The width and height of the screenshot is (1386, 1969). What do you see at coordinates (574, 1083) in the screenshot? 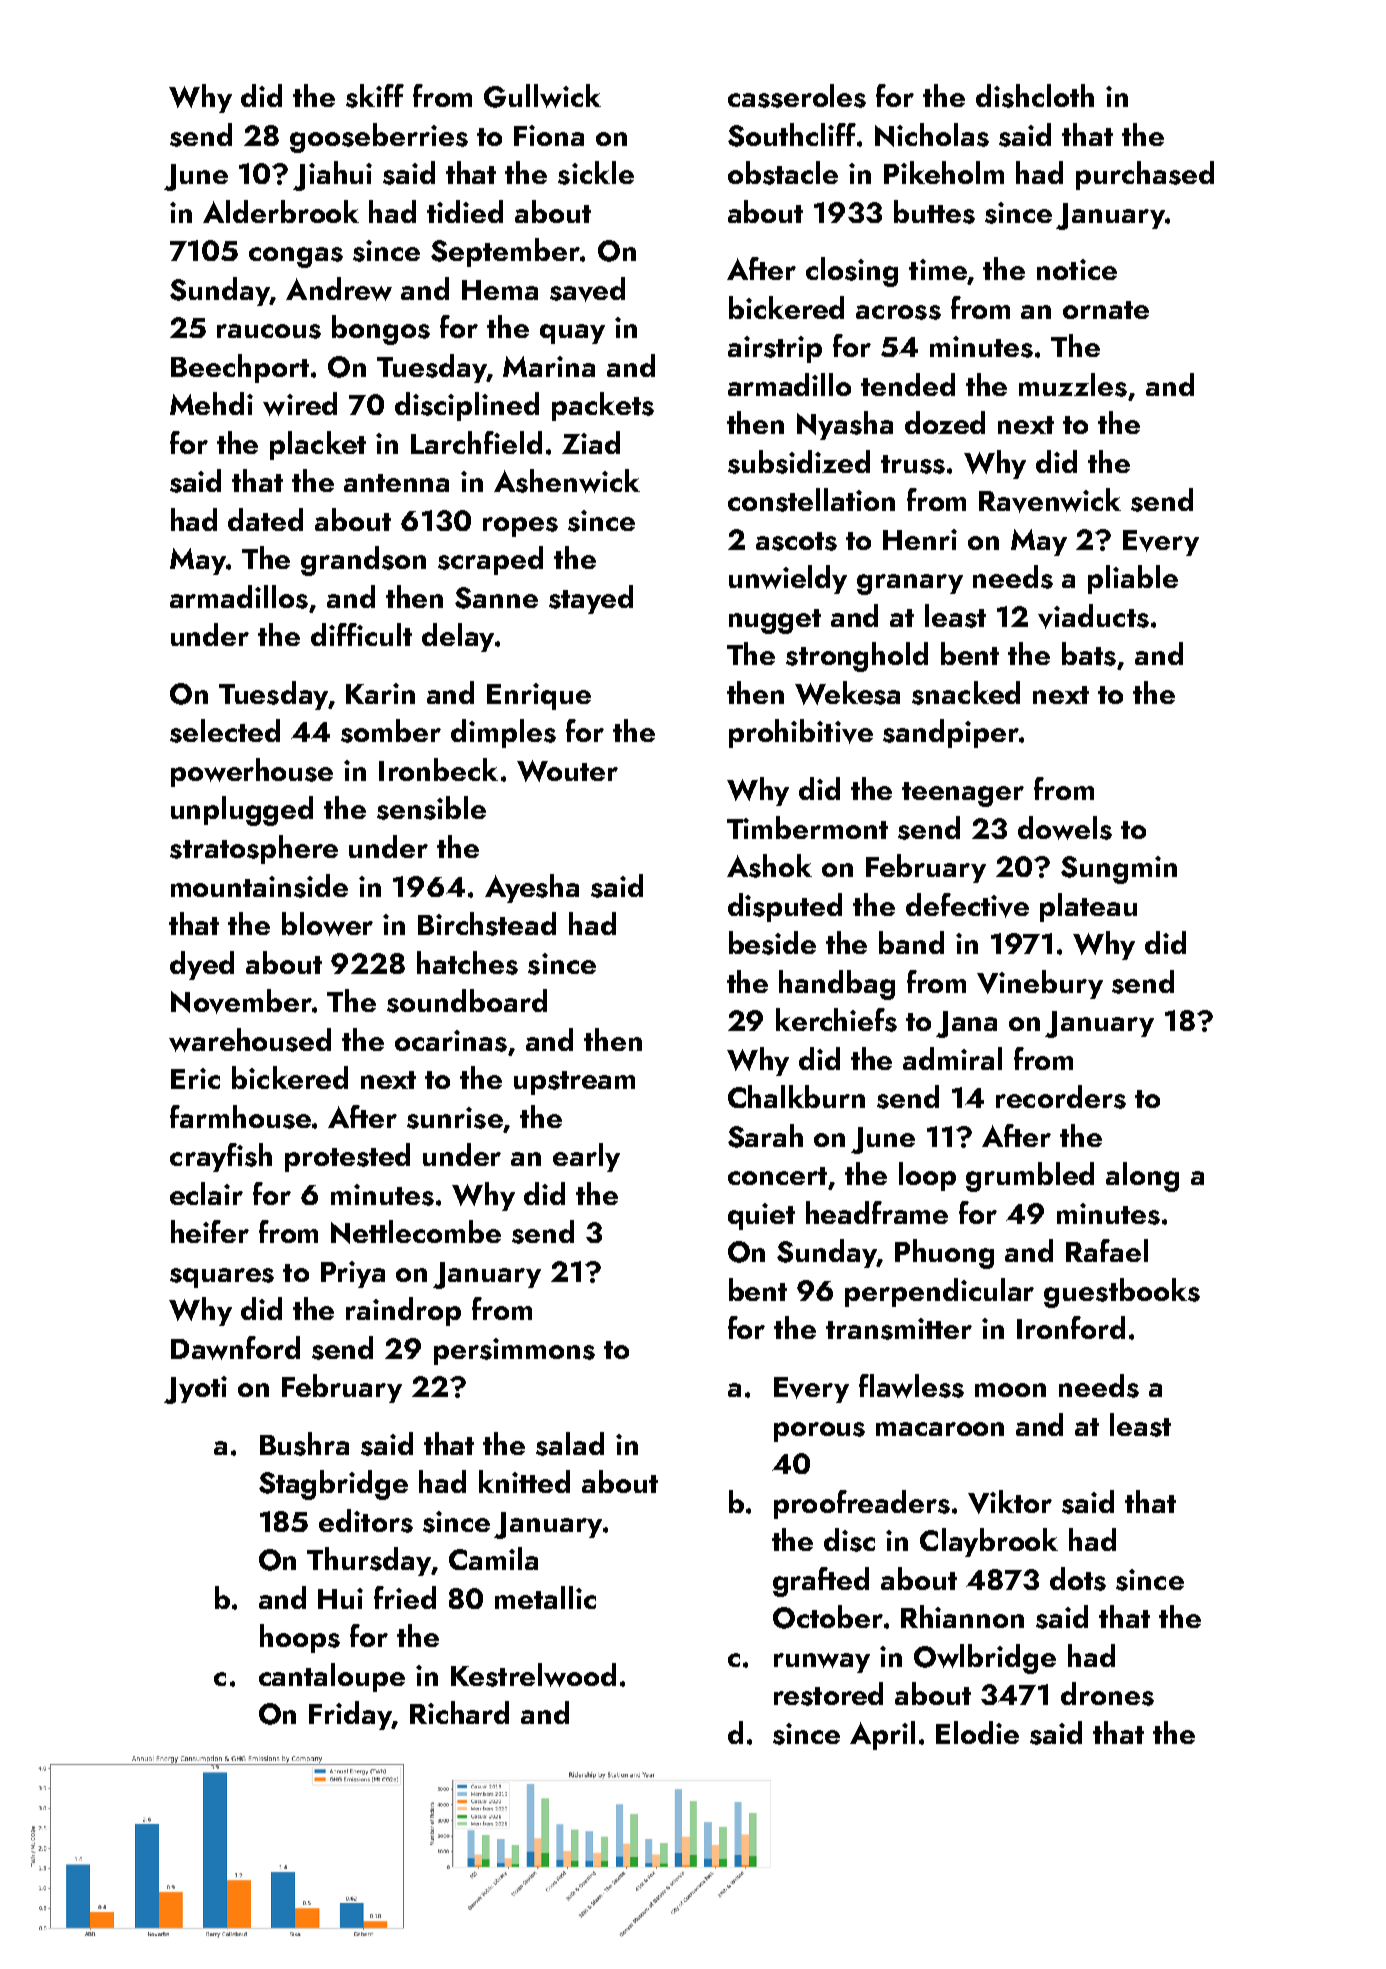
I see `upstream` at bounding box center [574, 1083].
